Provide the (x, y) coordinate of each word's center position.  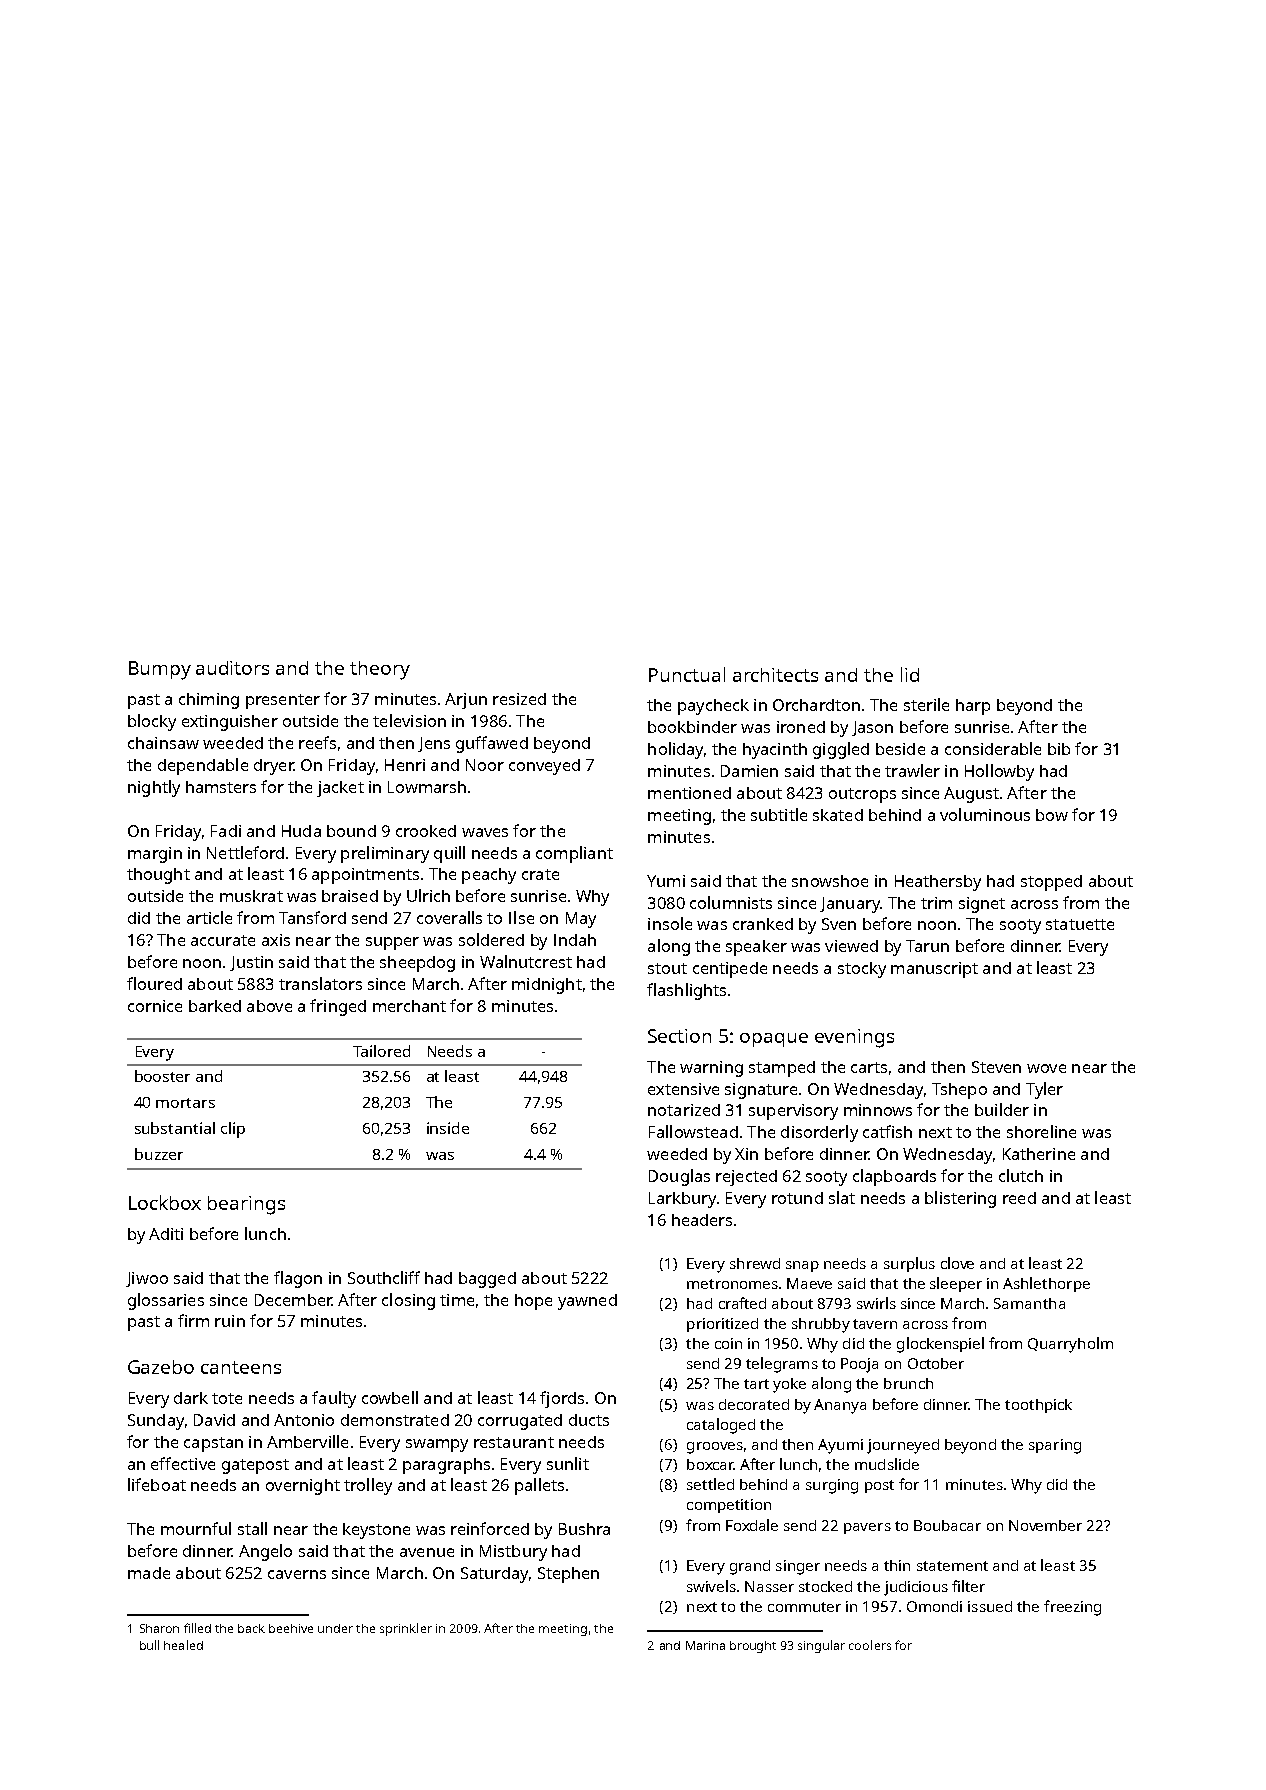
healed (183, 1645)
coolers (870, 1645)
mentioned (689, 793)
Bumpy (160, 670)
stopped (1051, 883)
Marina (705, 1645)
